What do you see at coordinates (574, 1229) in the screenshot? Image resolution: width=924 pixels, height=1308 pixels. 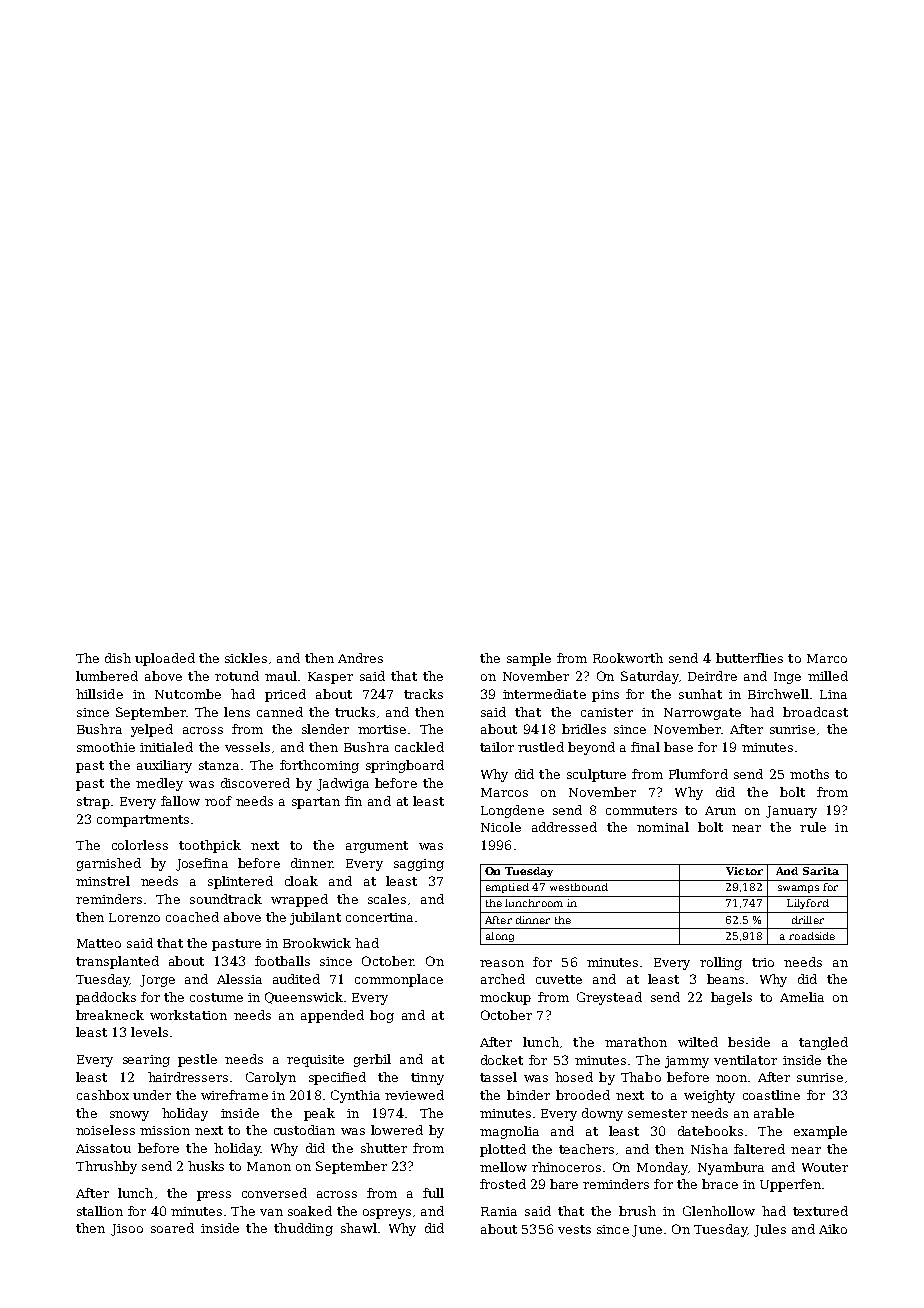 I see `vests` at bounding box center [574, 1229].
